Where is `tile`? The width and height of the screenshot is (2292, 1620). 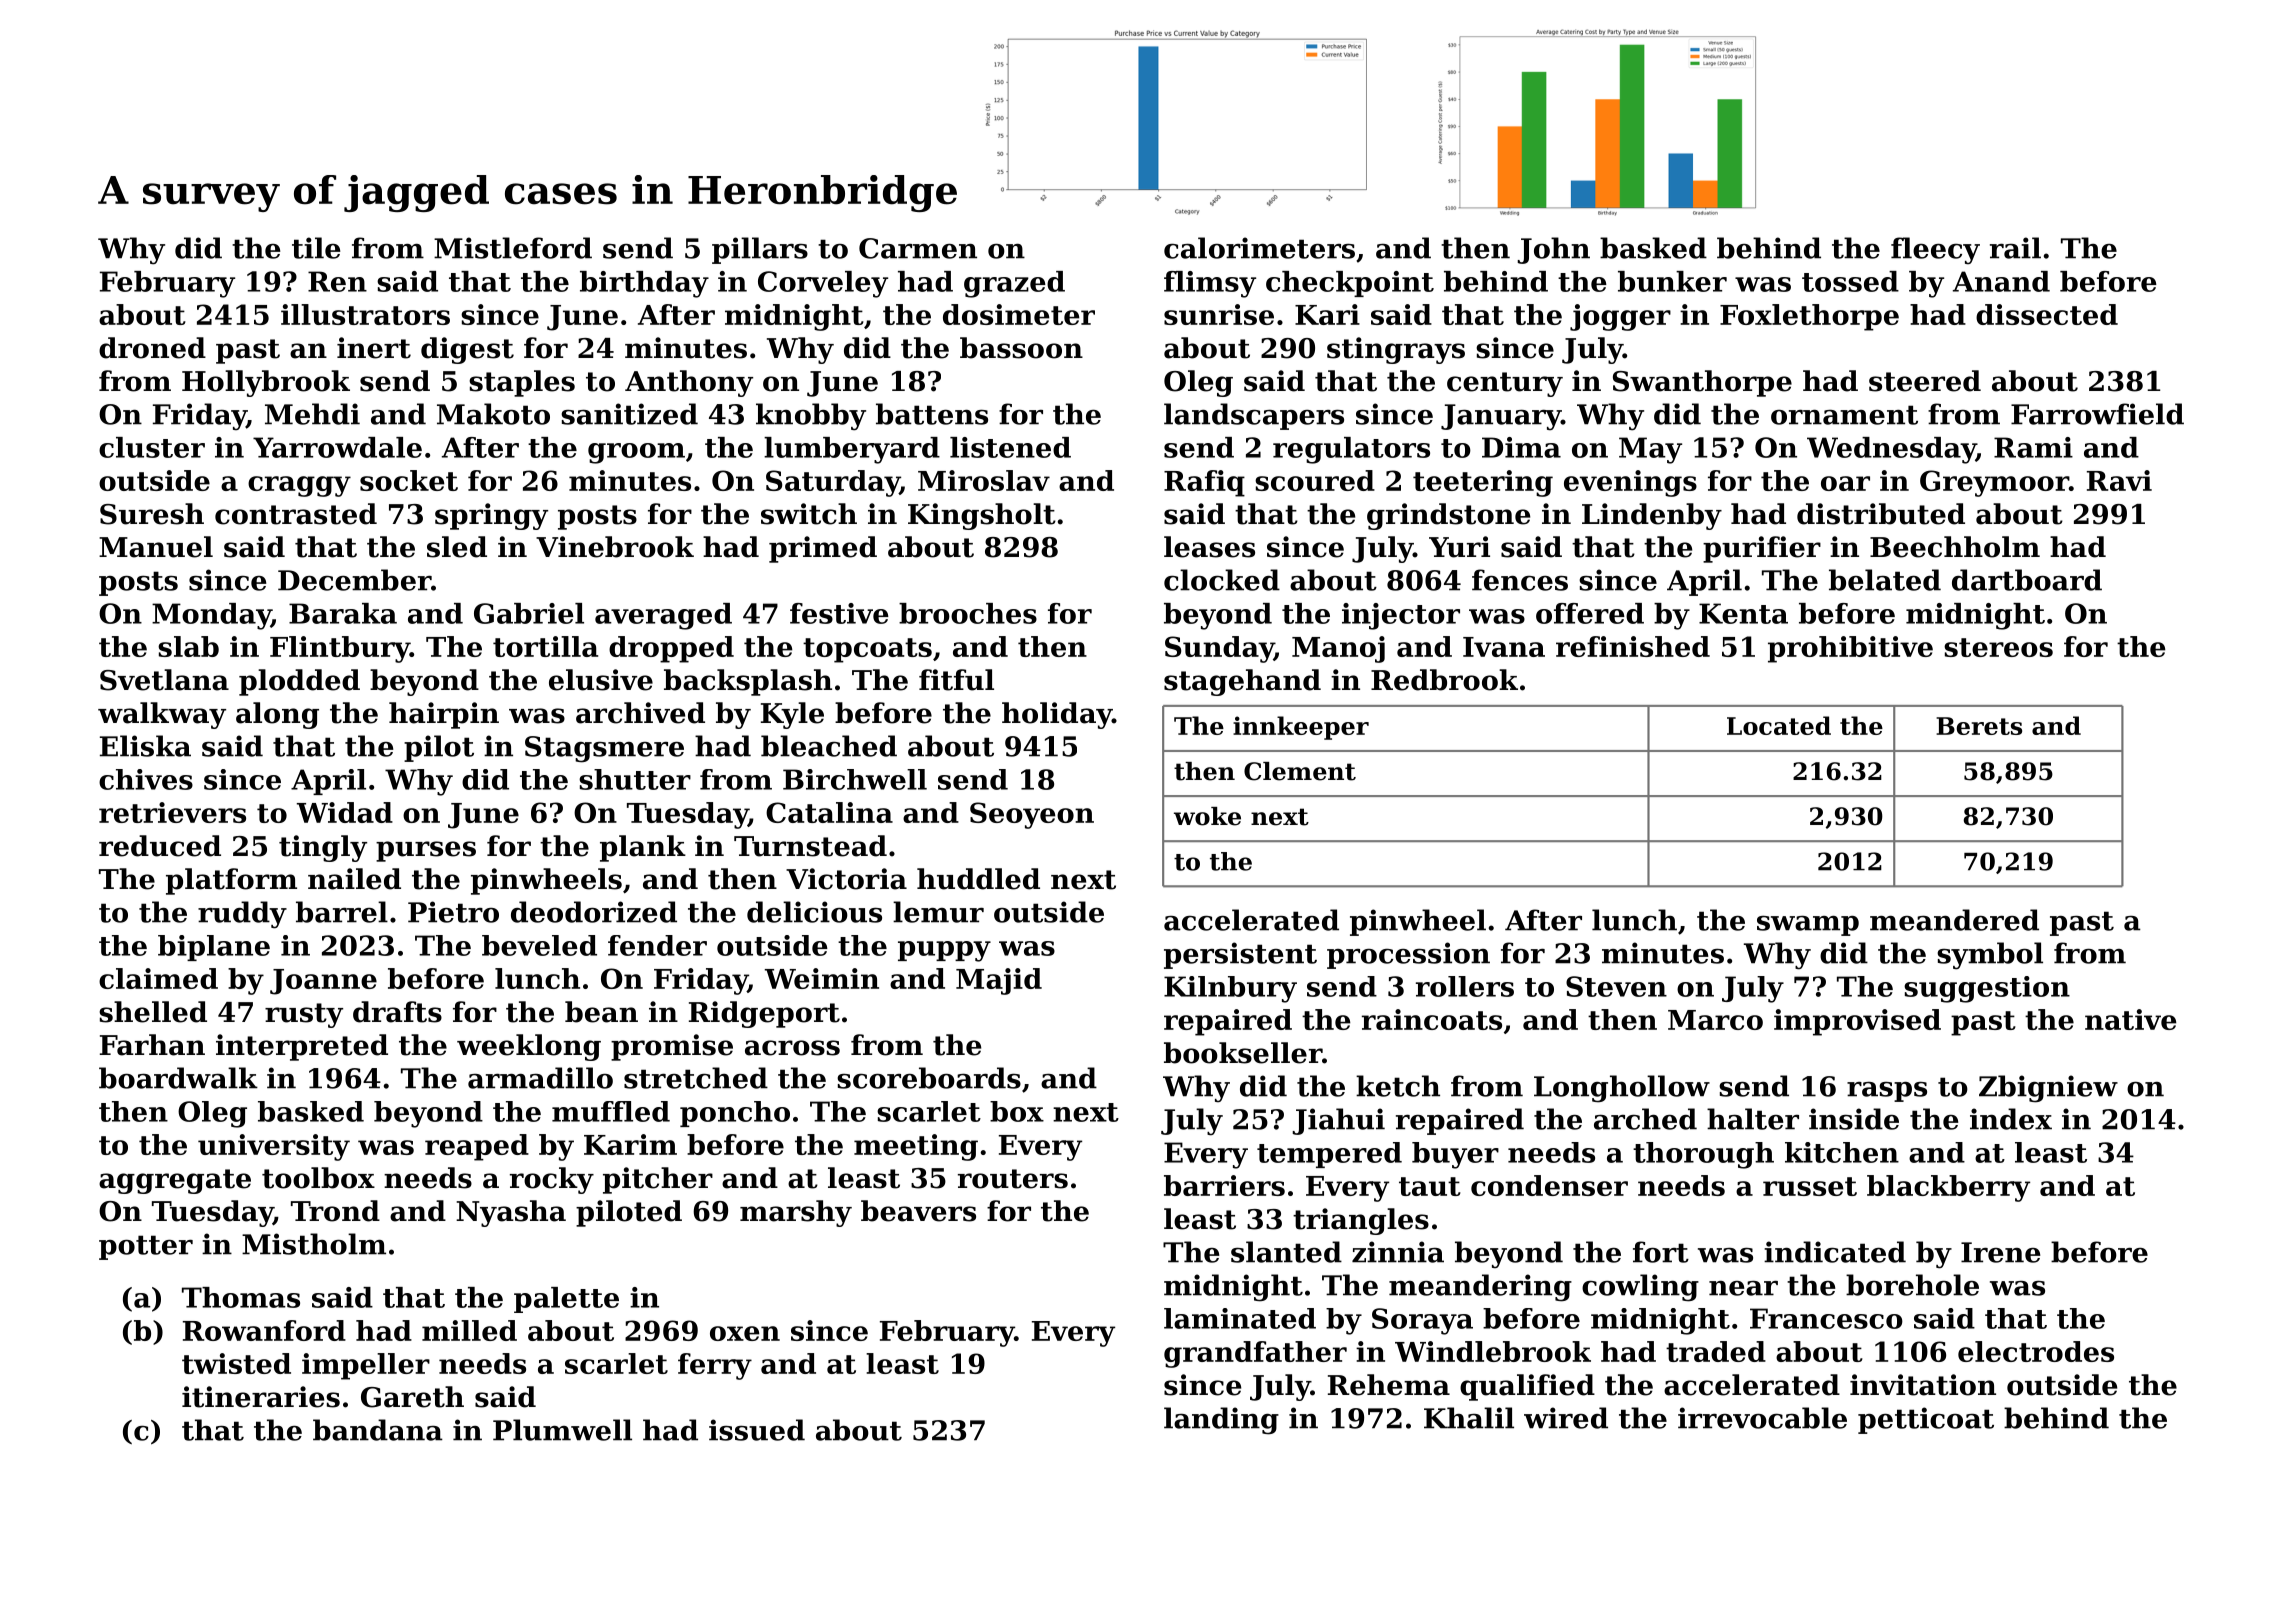 tile is located at coordinates (316, 248).
